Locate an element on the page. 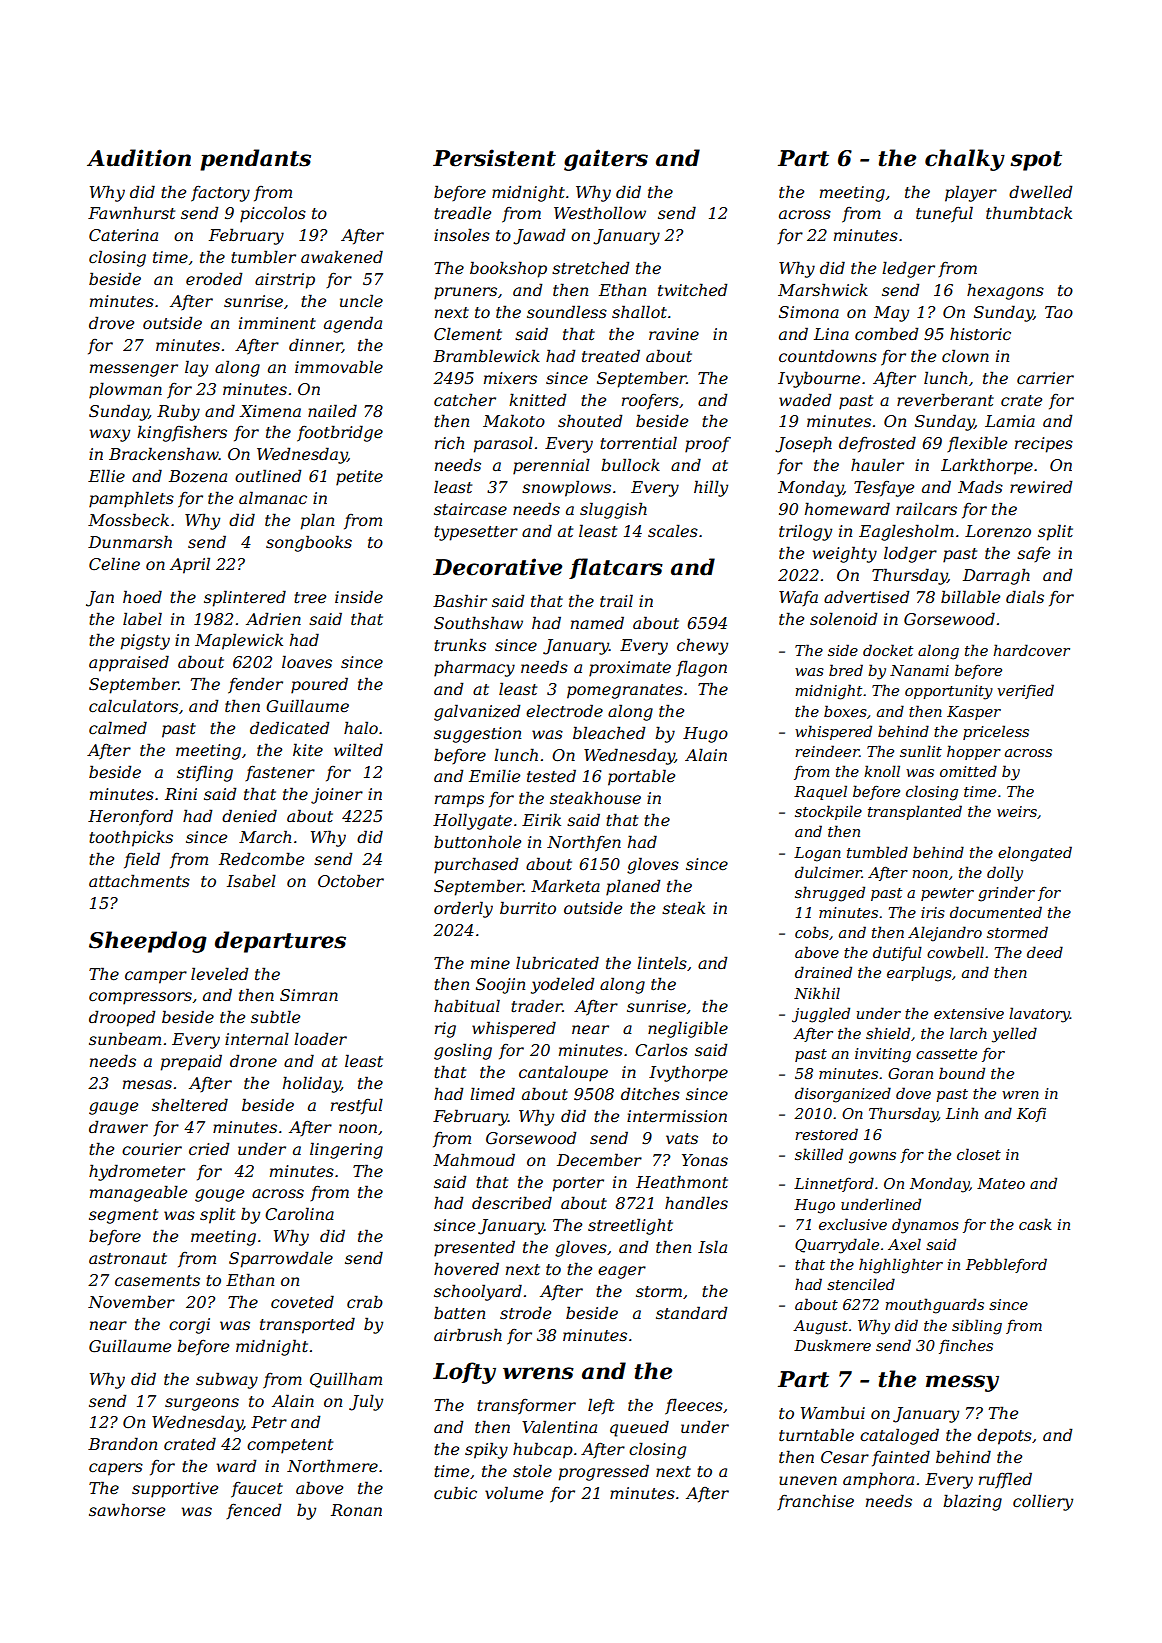 The width and height of the image is (1162, 1643). fenced is located at coordinates (254, 1511).
